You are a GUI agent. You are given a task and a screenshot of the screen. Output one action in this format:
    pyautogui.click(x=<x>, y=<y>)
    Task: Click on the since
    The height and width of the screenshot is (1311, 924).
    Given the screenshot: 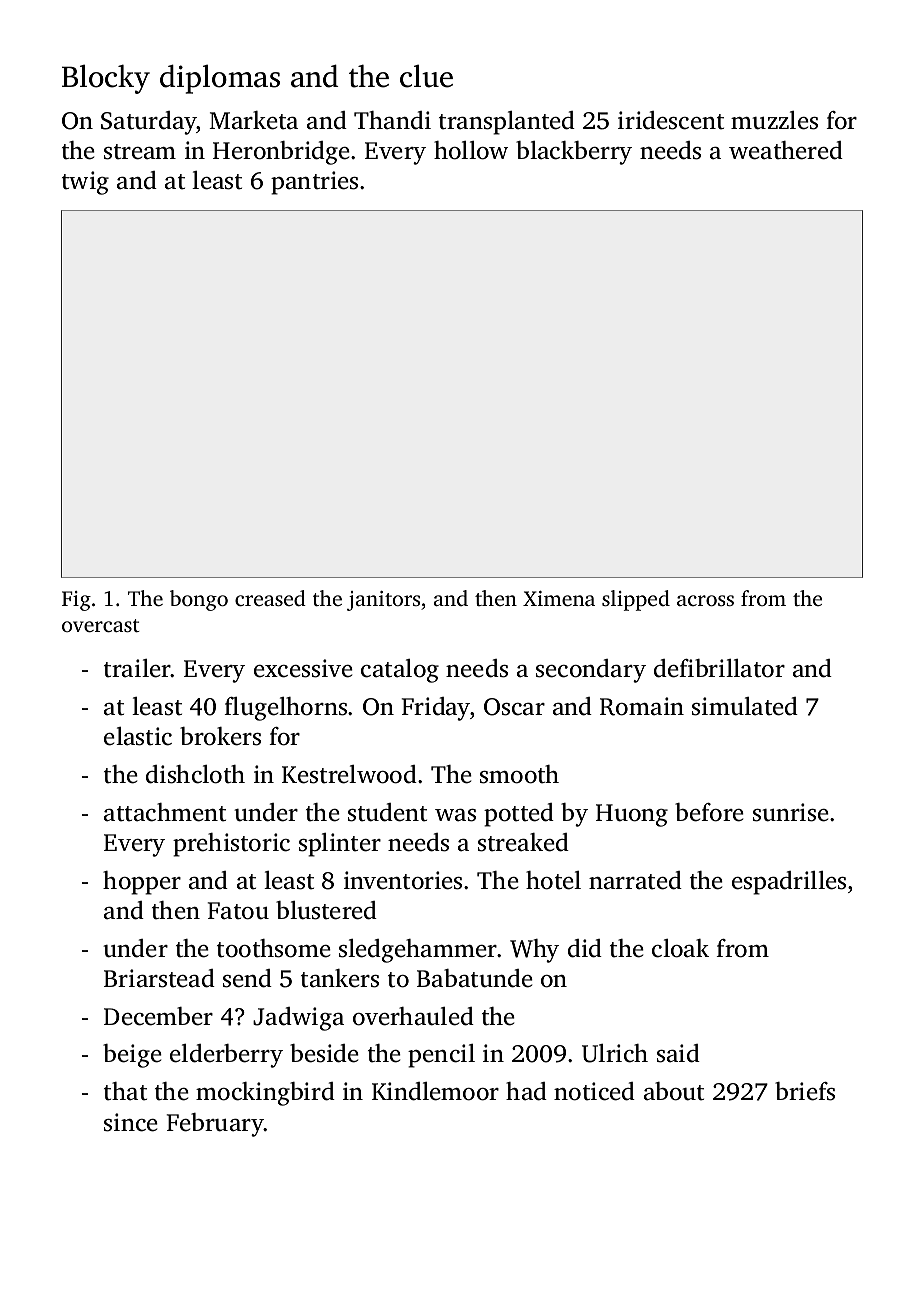 What is the action you would take?
    pyautogui.click(x=131, y=1122)
